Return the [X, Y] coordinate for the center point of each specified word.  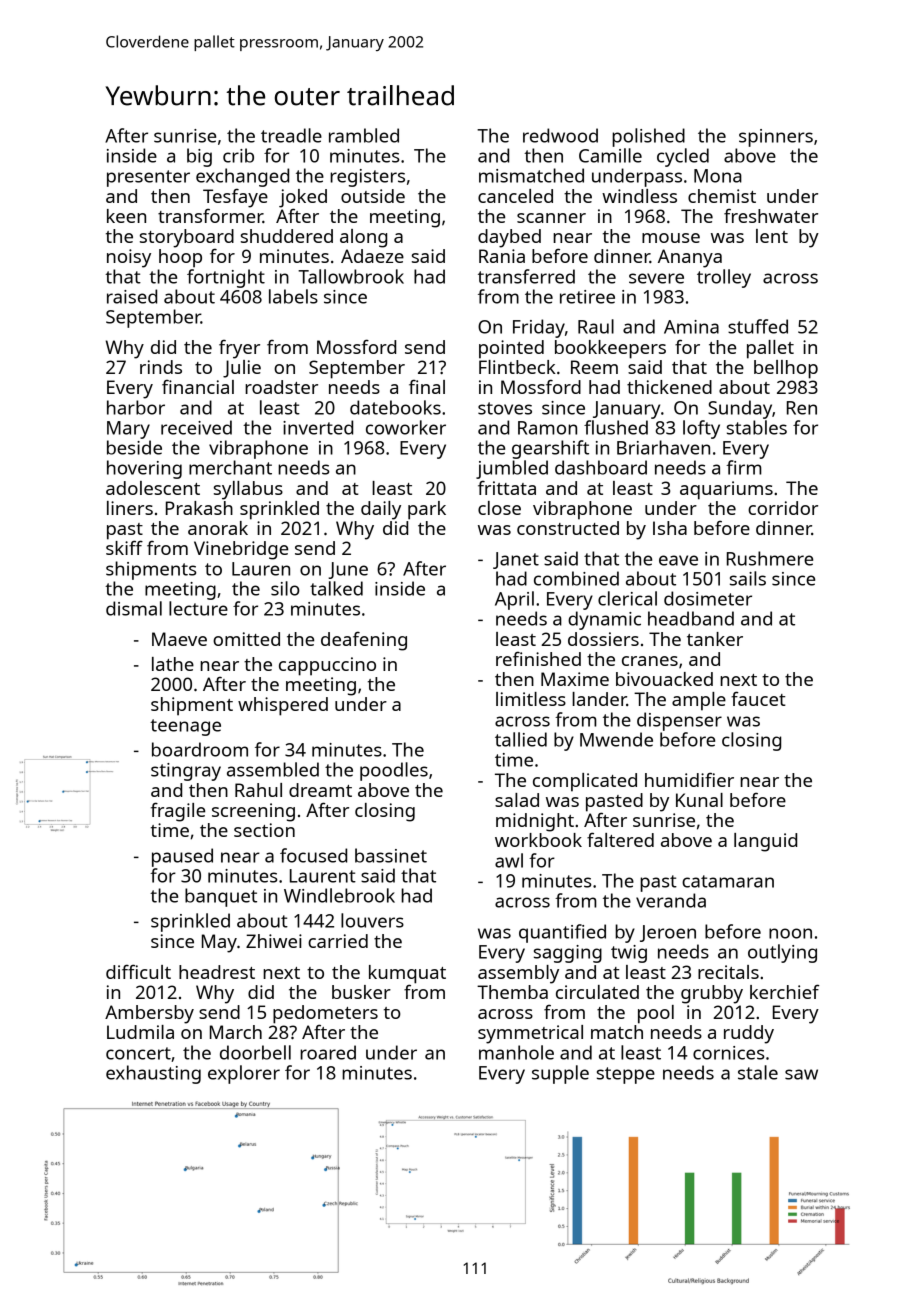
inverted [318, 427]
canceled [515, 196]
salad [517, 800]
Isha [670, 528]
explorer [244, 1074]
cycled [683, 157]
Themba [512, 992]
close [499, 508]
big [199, 157]
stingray [186, 772]
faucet [758, 698]
